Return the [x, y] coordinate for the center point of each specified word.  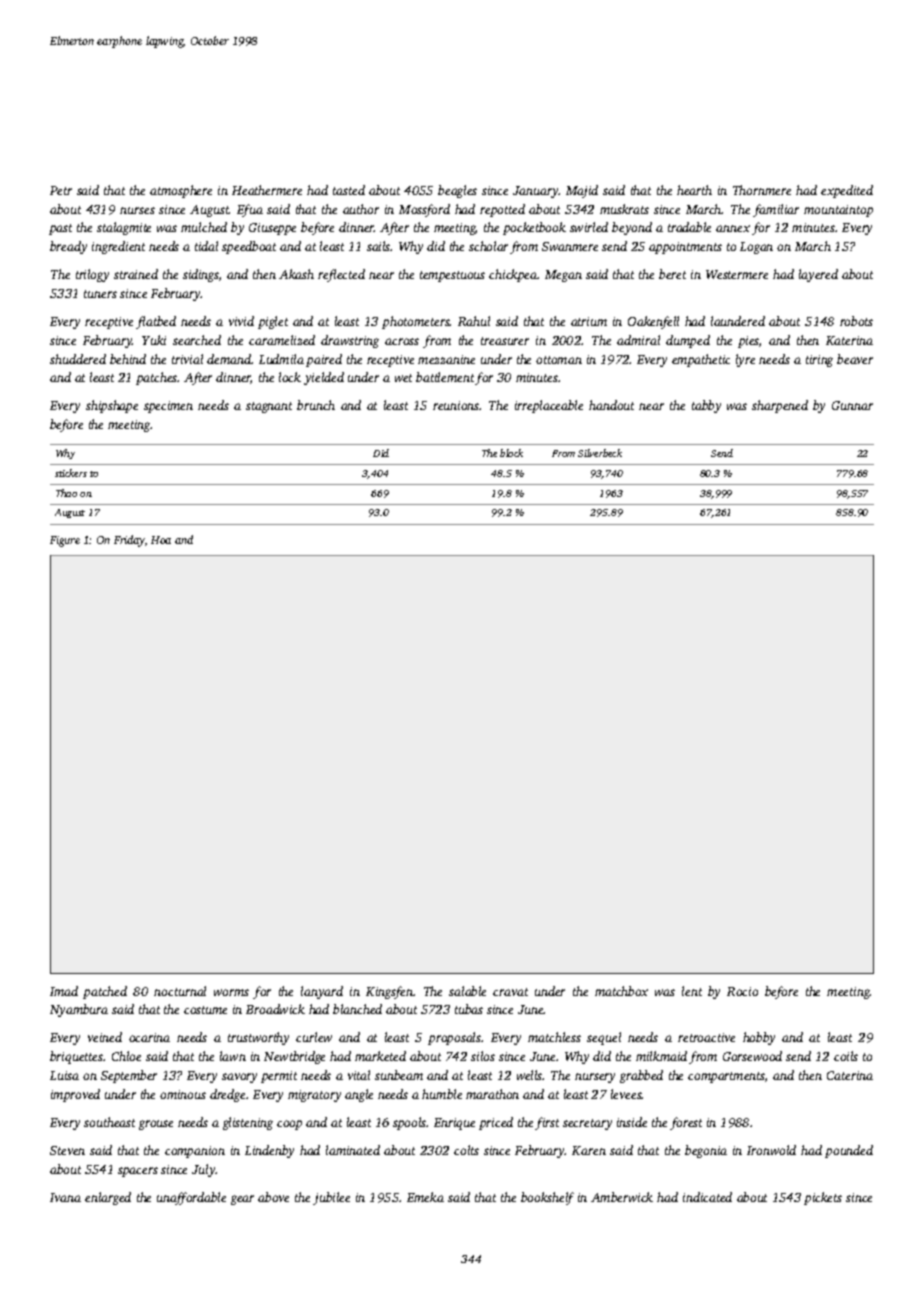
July [204, 1170]
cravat [510, 992]
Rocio [742, 991]
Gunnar [852, 405]
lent [692, 991]
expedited [847, 191]
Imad [64, 991]
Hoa [161, 540]
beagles [457, 191]
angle [359, 1095]
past [60, 229]
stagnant [269, 407]
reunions [456, 405]
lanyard [322, 992]
